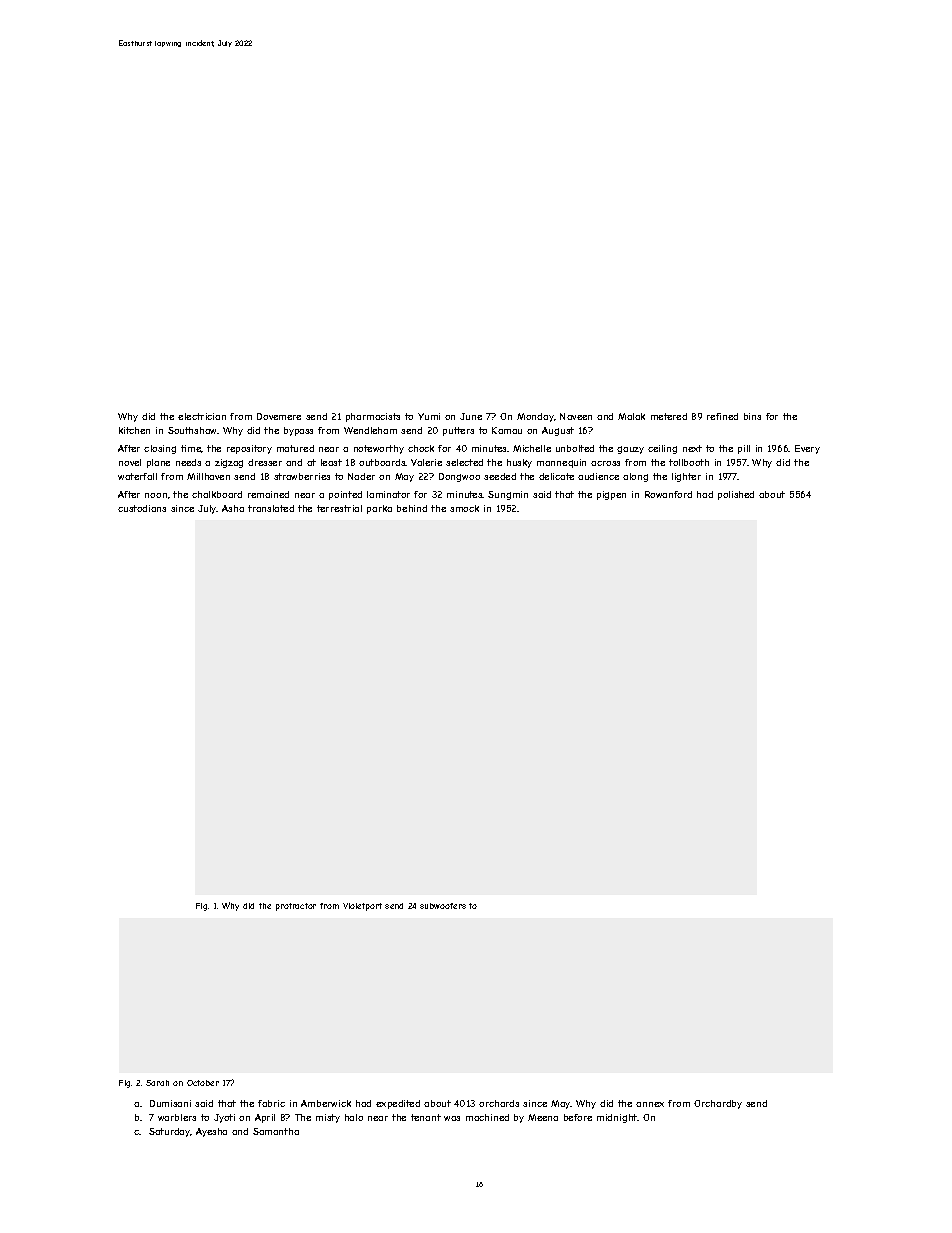 This screenshot has width=952, height=1233. What do you see at coordinates (736, 495) in the screenshot?
I see `polished` at bounding box center [736, 495].
